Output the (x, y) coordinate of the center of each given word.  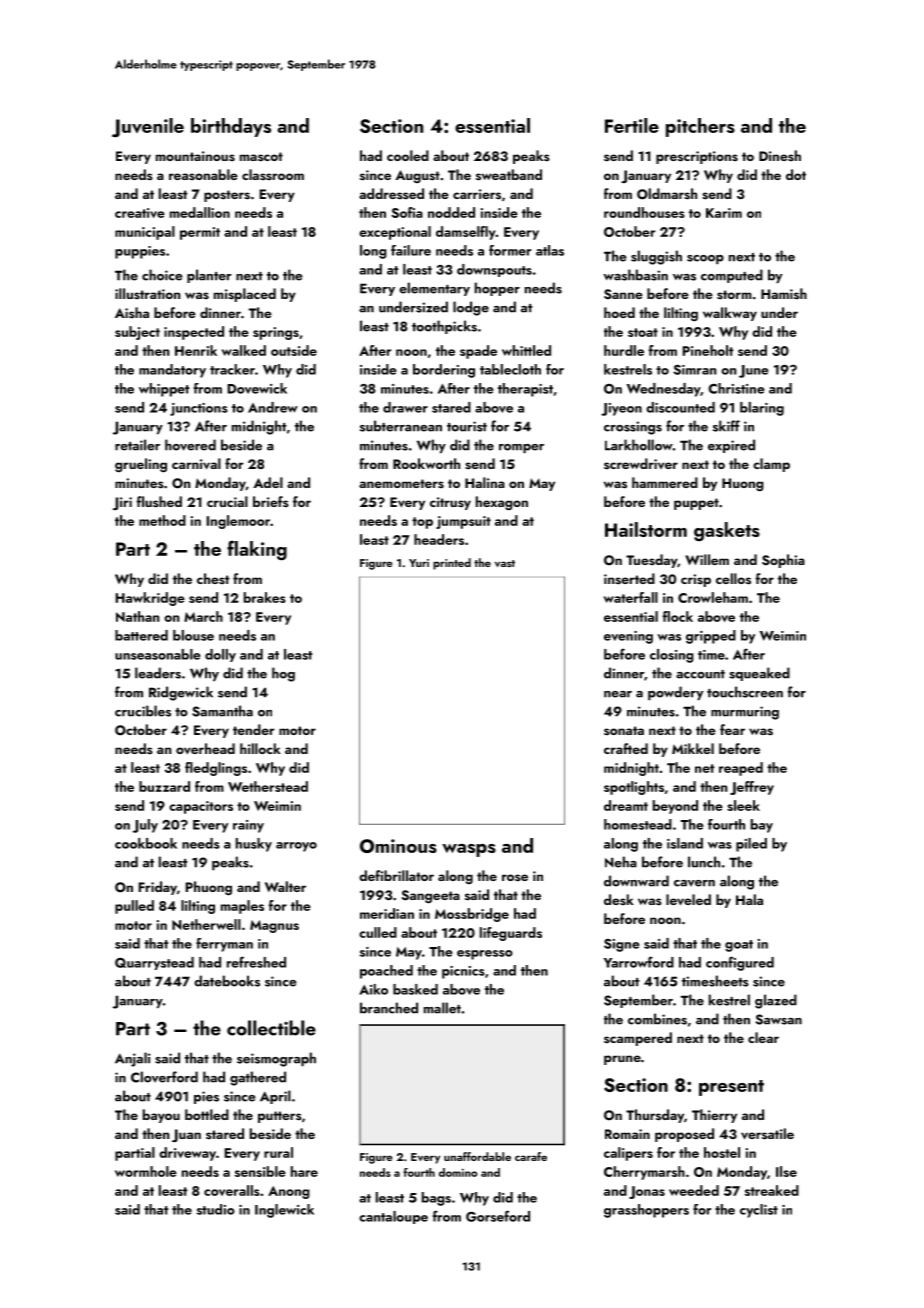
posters (227, 196)
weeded (694, 1190)
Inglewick (284, 1211)
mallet (442, 1008)
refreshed (256, 962)
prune (622, 1060)
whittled (526, 350)
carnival (196, 464)
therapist (525, 390)
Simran (695, 370)
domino (458, 1172)
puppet (696, 504)
